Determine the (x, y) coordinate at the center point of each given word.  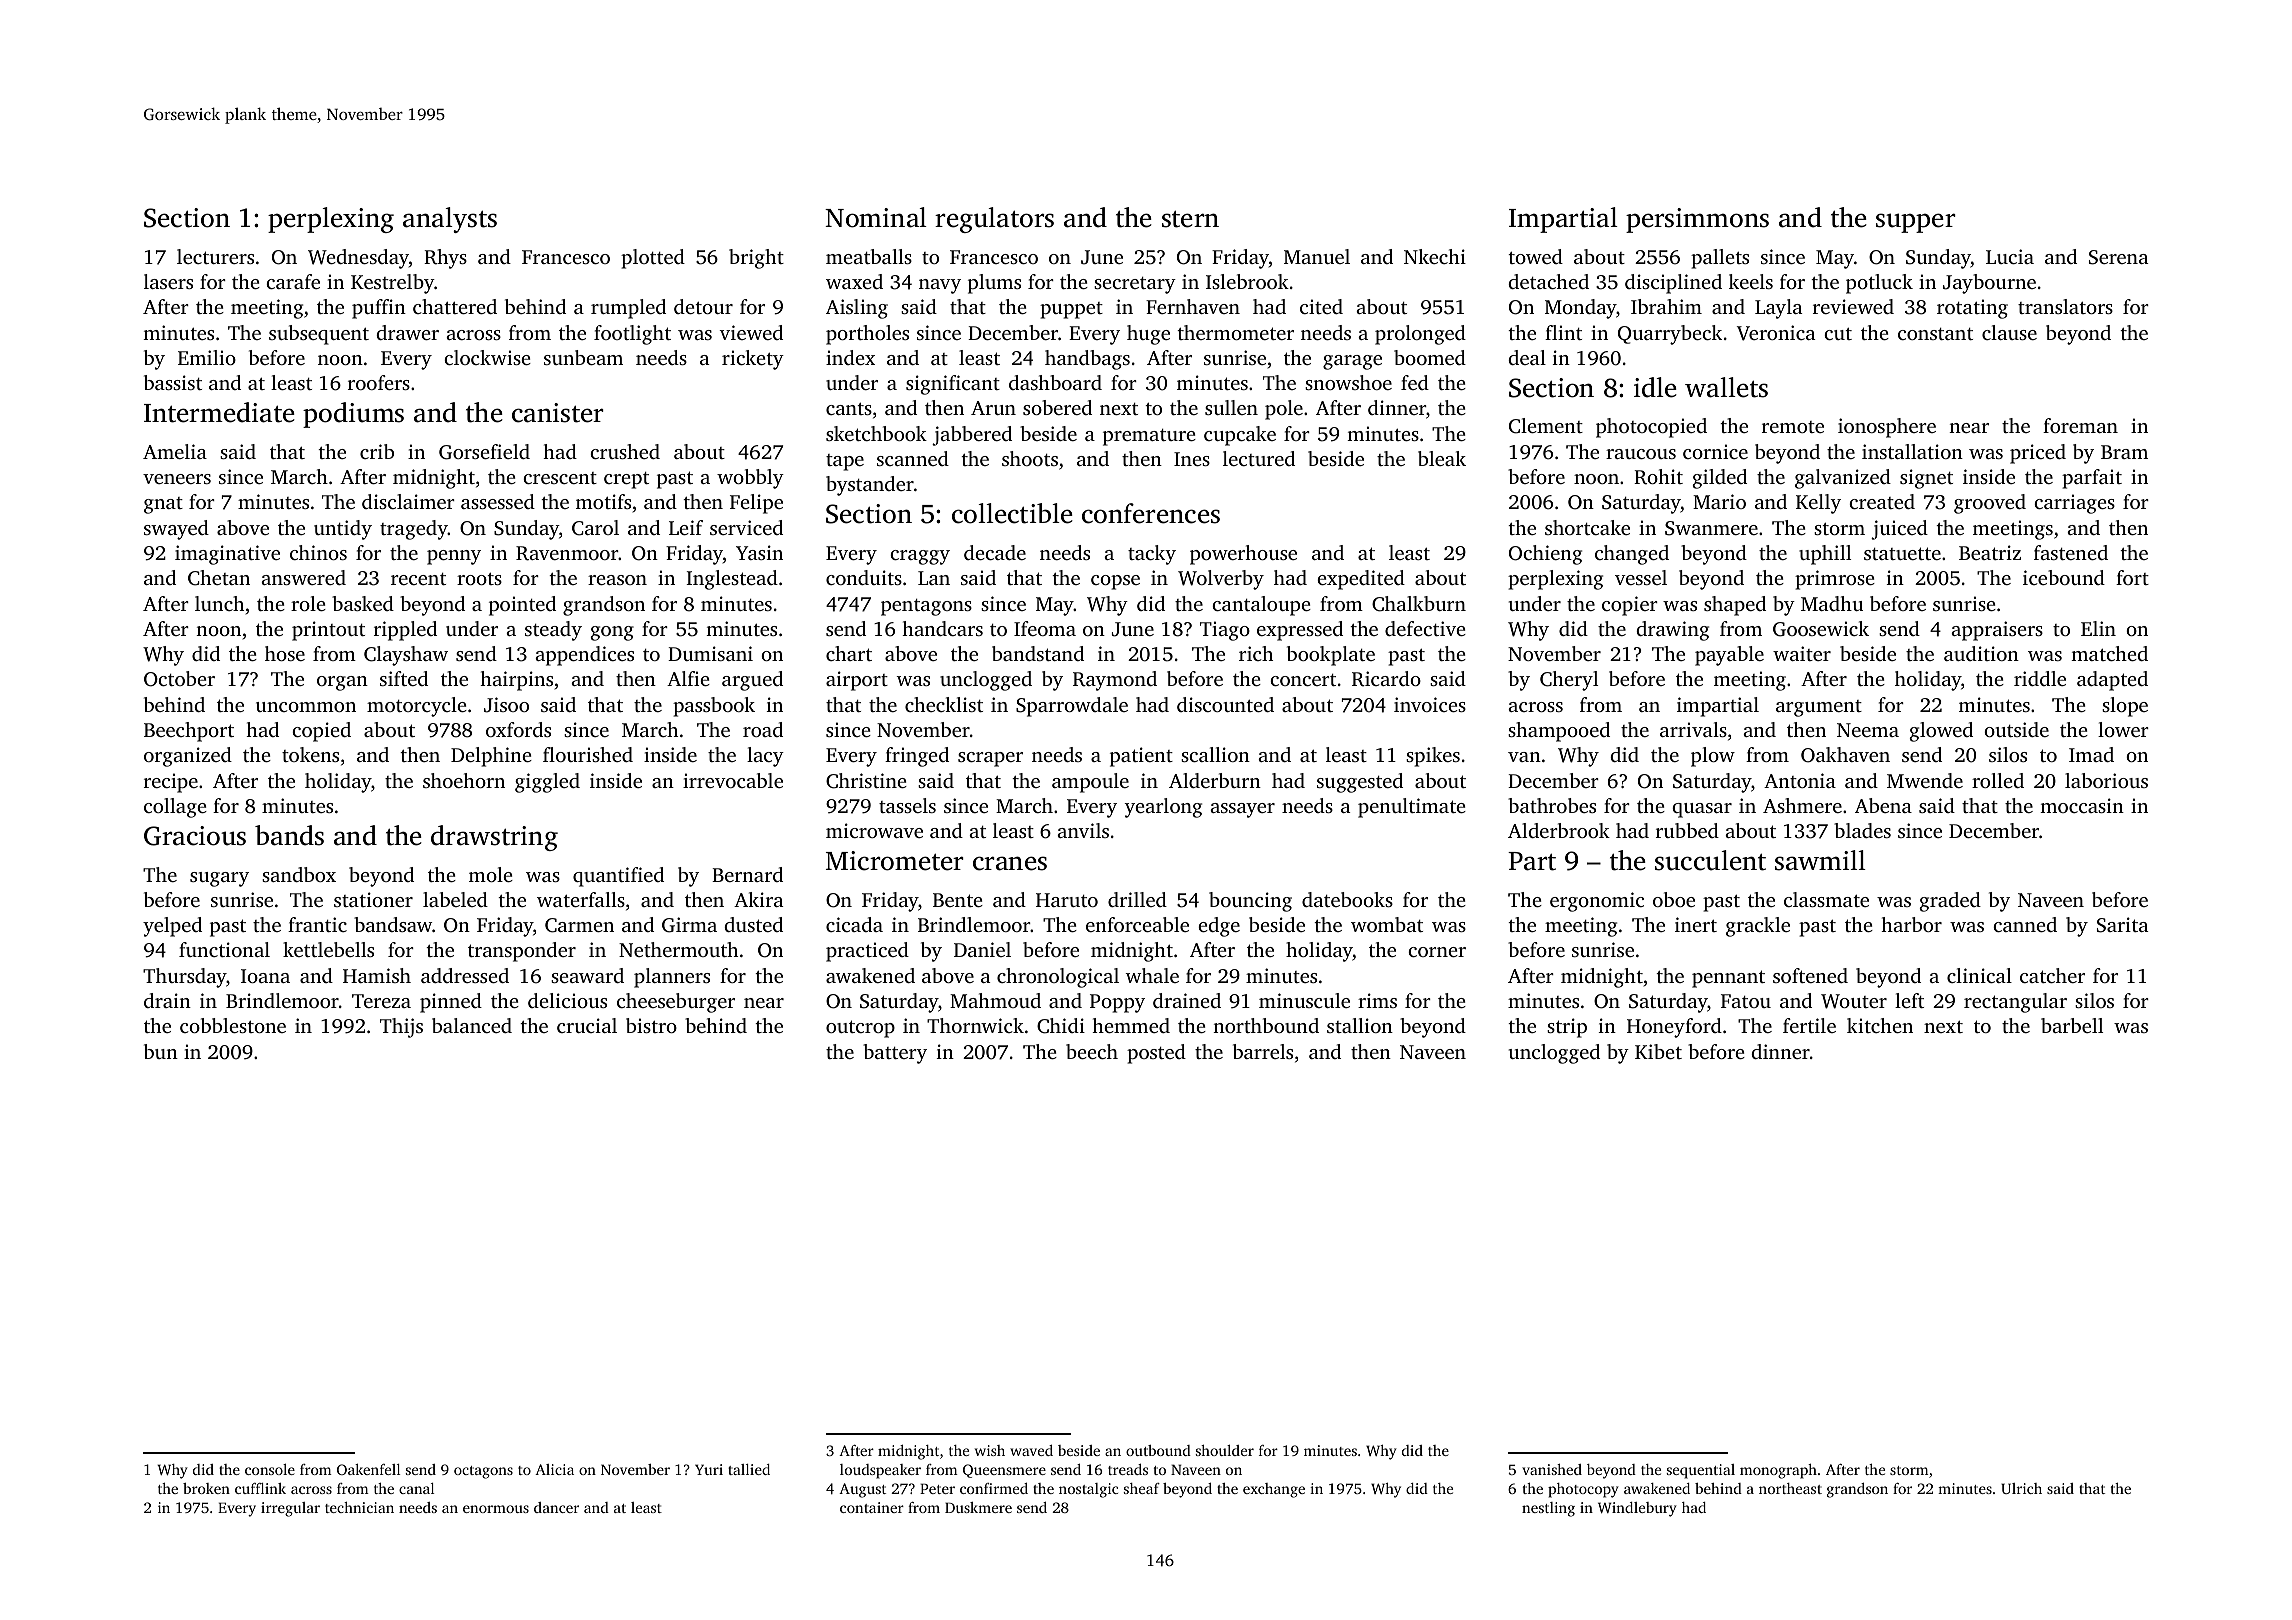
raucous (1641, 454)
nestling (1548, 1509)
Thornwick (975, 1025)
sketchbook (876, 433)
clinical (1979, 975)
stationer (373, 899)
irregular (290, 1509)
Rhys (445, 259)
